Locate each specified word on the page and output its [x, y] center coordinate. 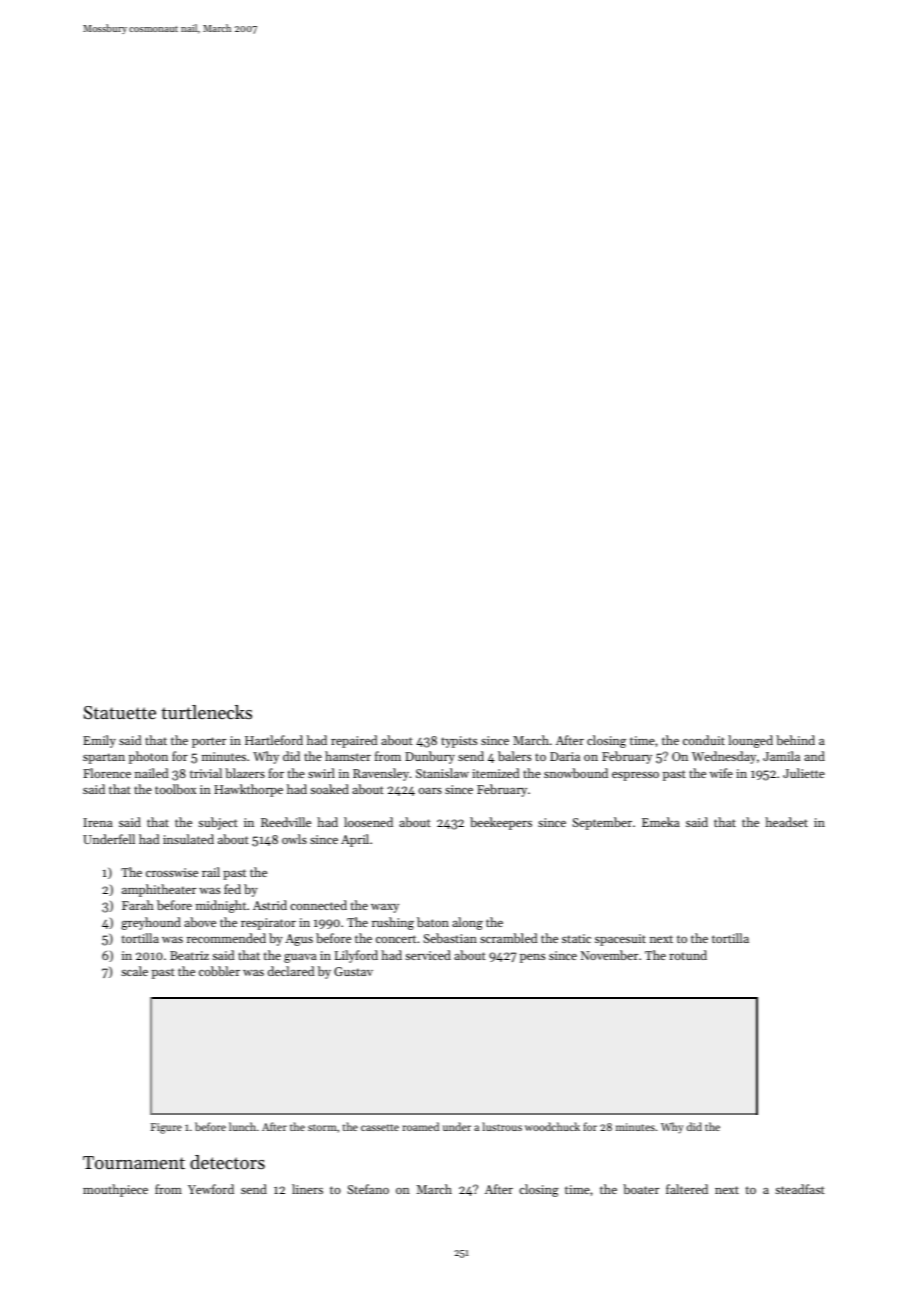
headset [786, 822]
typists [459, 742]
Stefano [368, 1189]
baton [433, 922]
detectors [227, 1162]
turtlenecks [206, 712]
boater [641, 1189]
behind [795, 740]
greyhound [151, 923]
